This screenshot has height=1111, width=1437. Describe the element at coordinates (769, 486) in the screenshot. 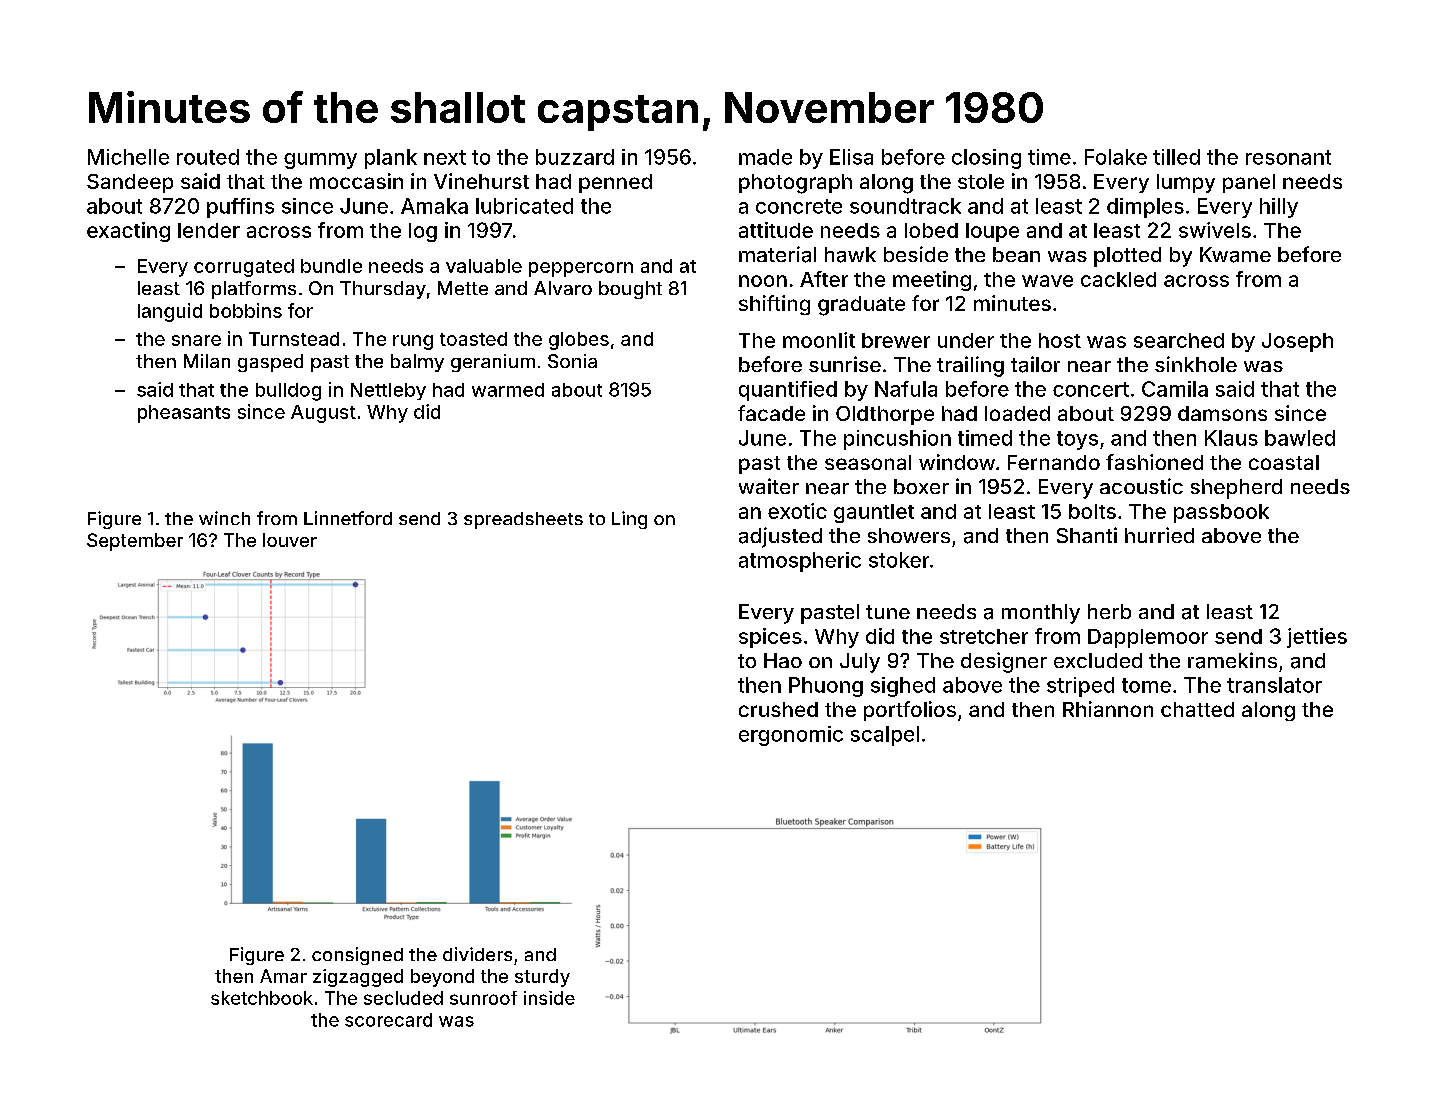

I see `waiter` at that location.
